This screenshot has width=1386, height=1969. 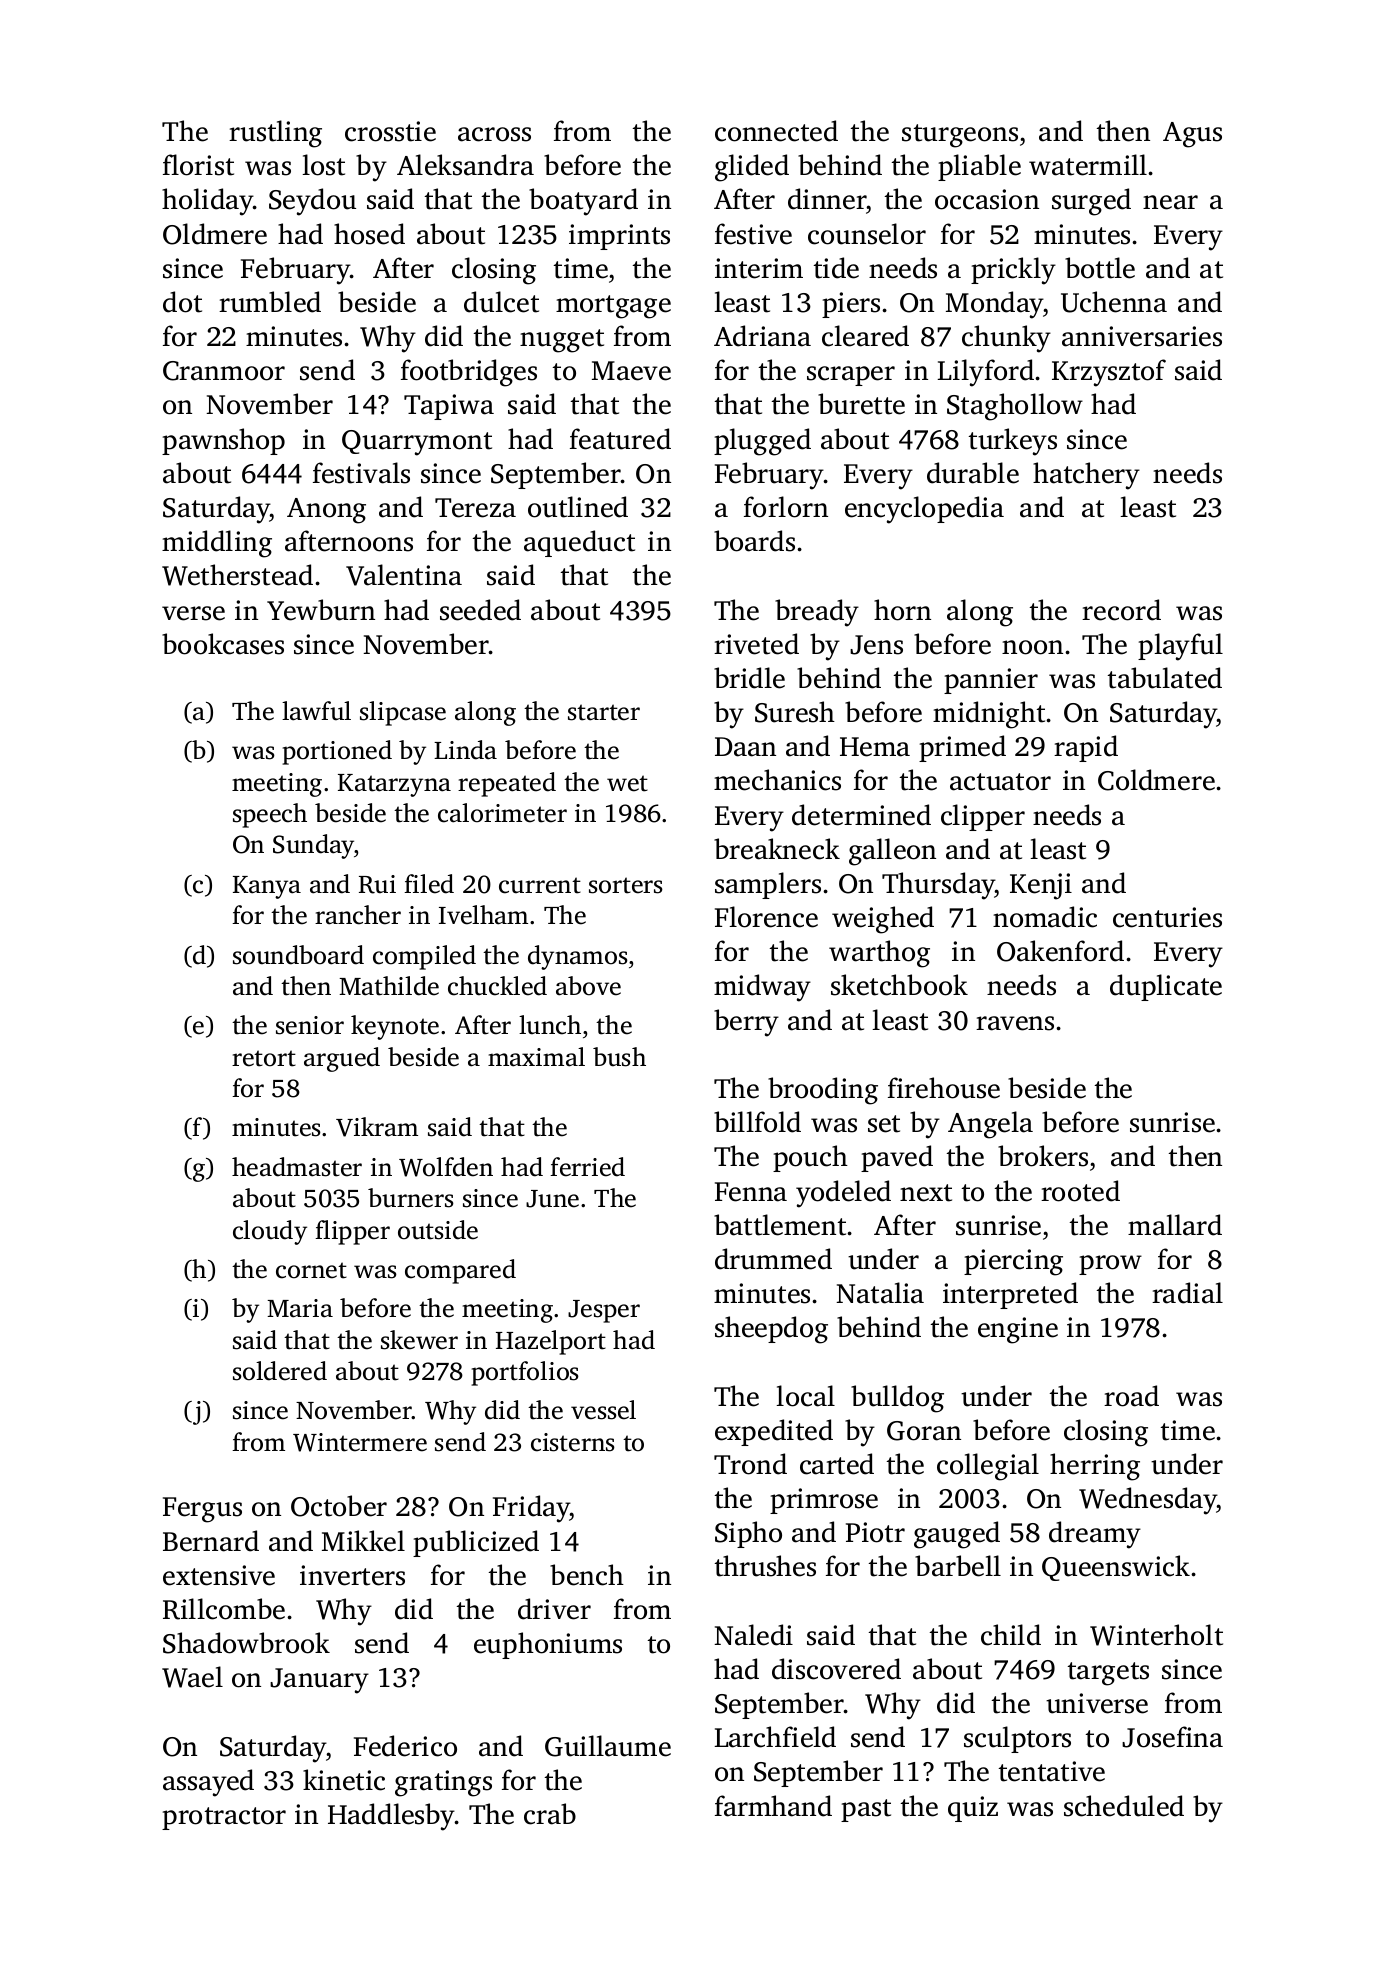 What do you see at coordinates (989, 715) in the screenshot?
I see `midnight` at bounding box center [989, 715].
